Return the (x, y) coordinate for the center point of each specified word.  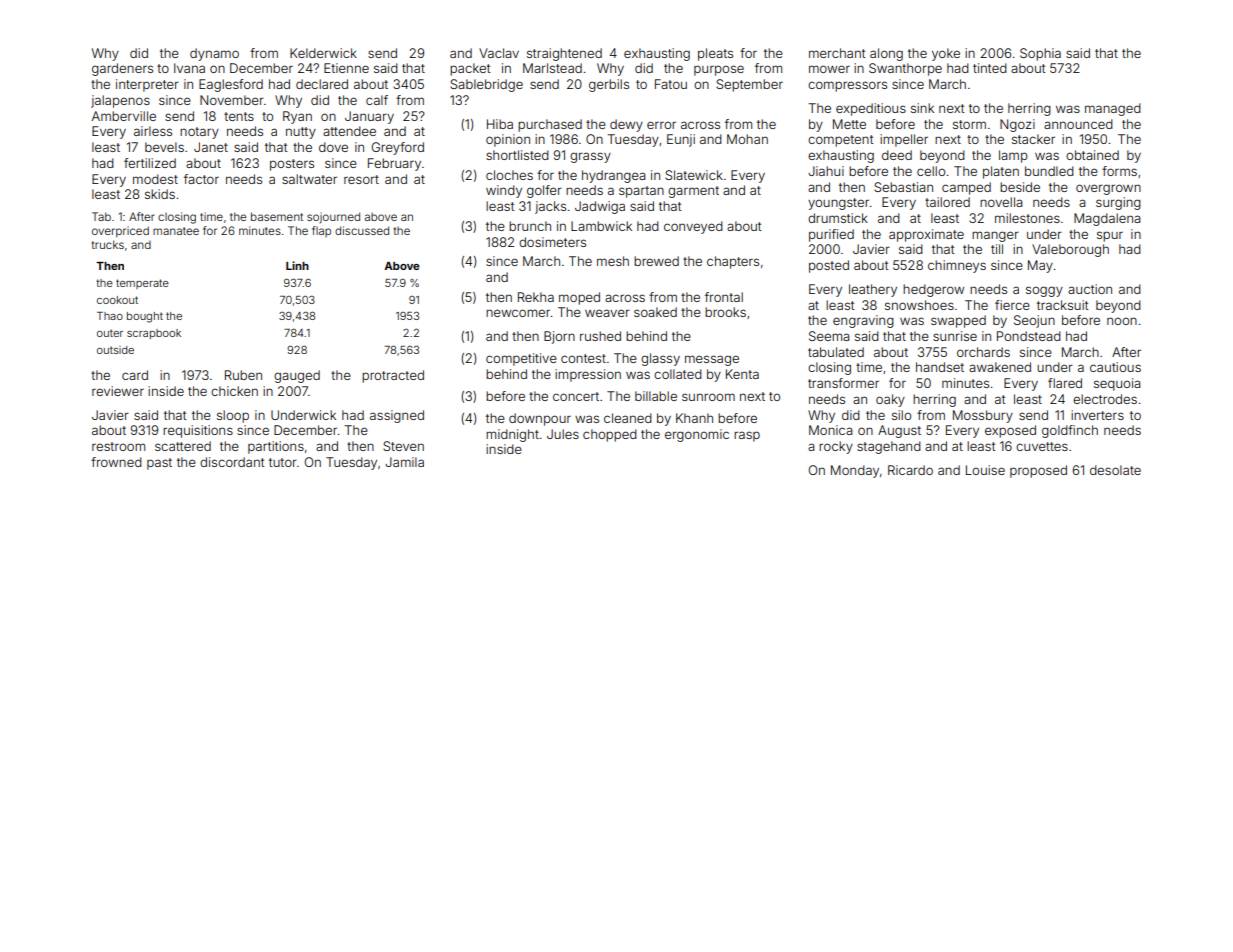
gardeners (122, 69)
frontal (724, 297)
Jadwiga (600, 207)
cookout (117, 300)
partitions (276, 447)
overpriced (120, 232)
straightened (564, 54)
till (997, 249)
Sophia (1040, 54)
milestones (1027, 218)
